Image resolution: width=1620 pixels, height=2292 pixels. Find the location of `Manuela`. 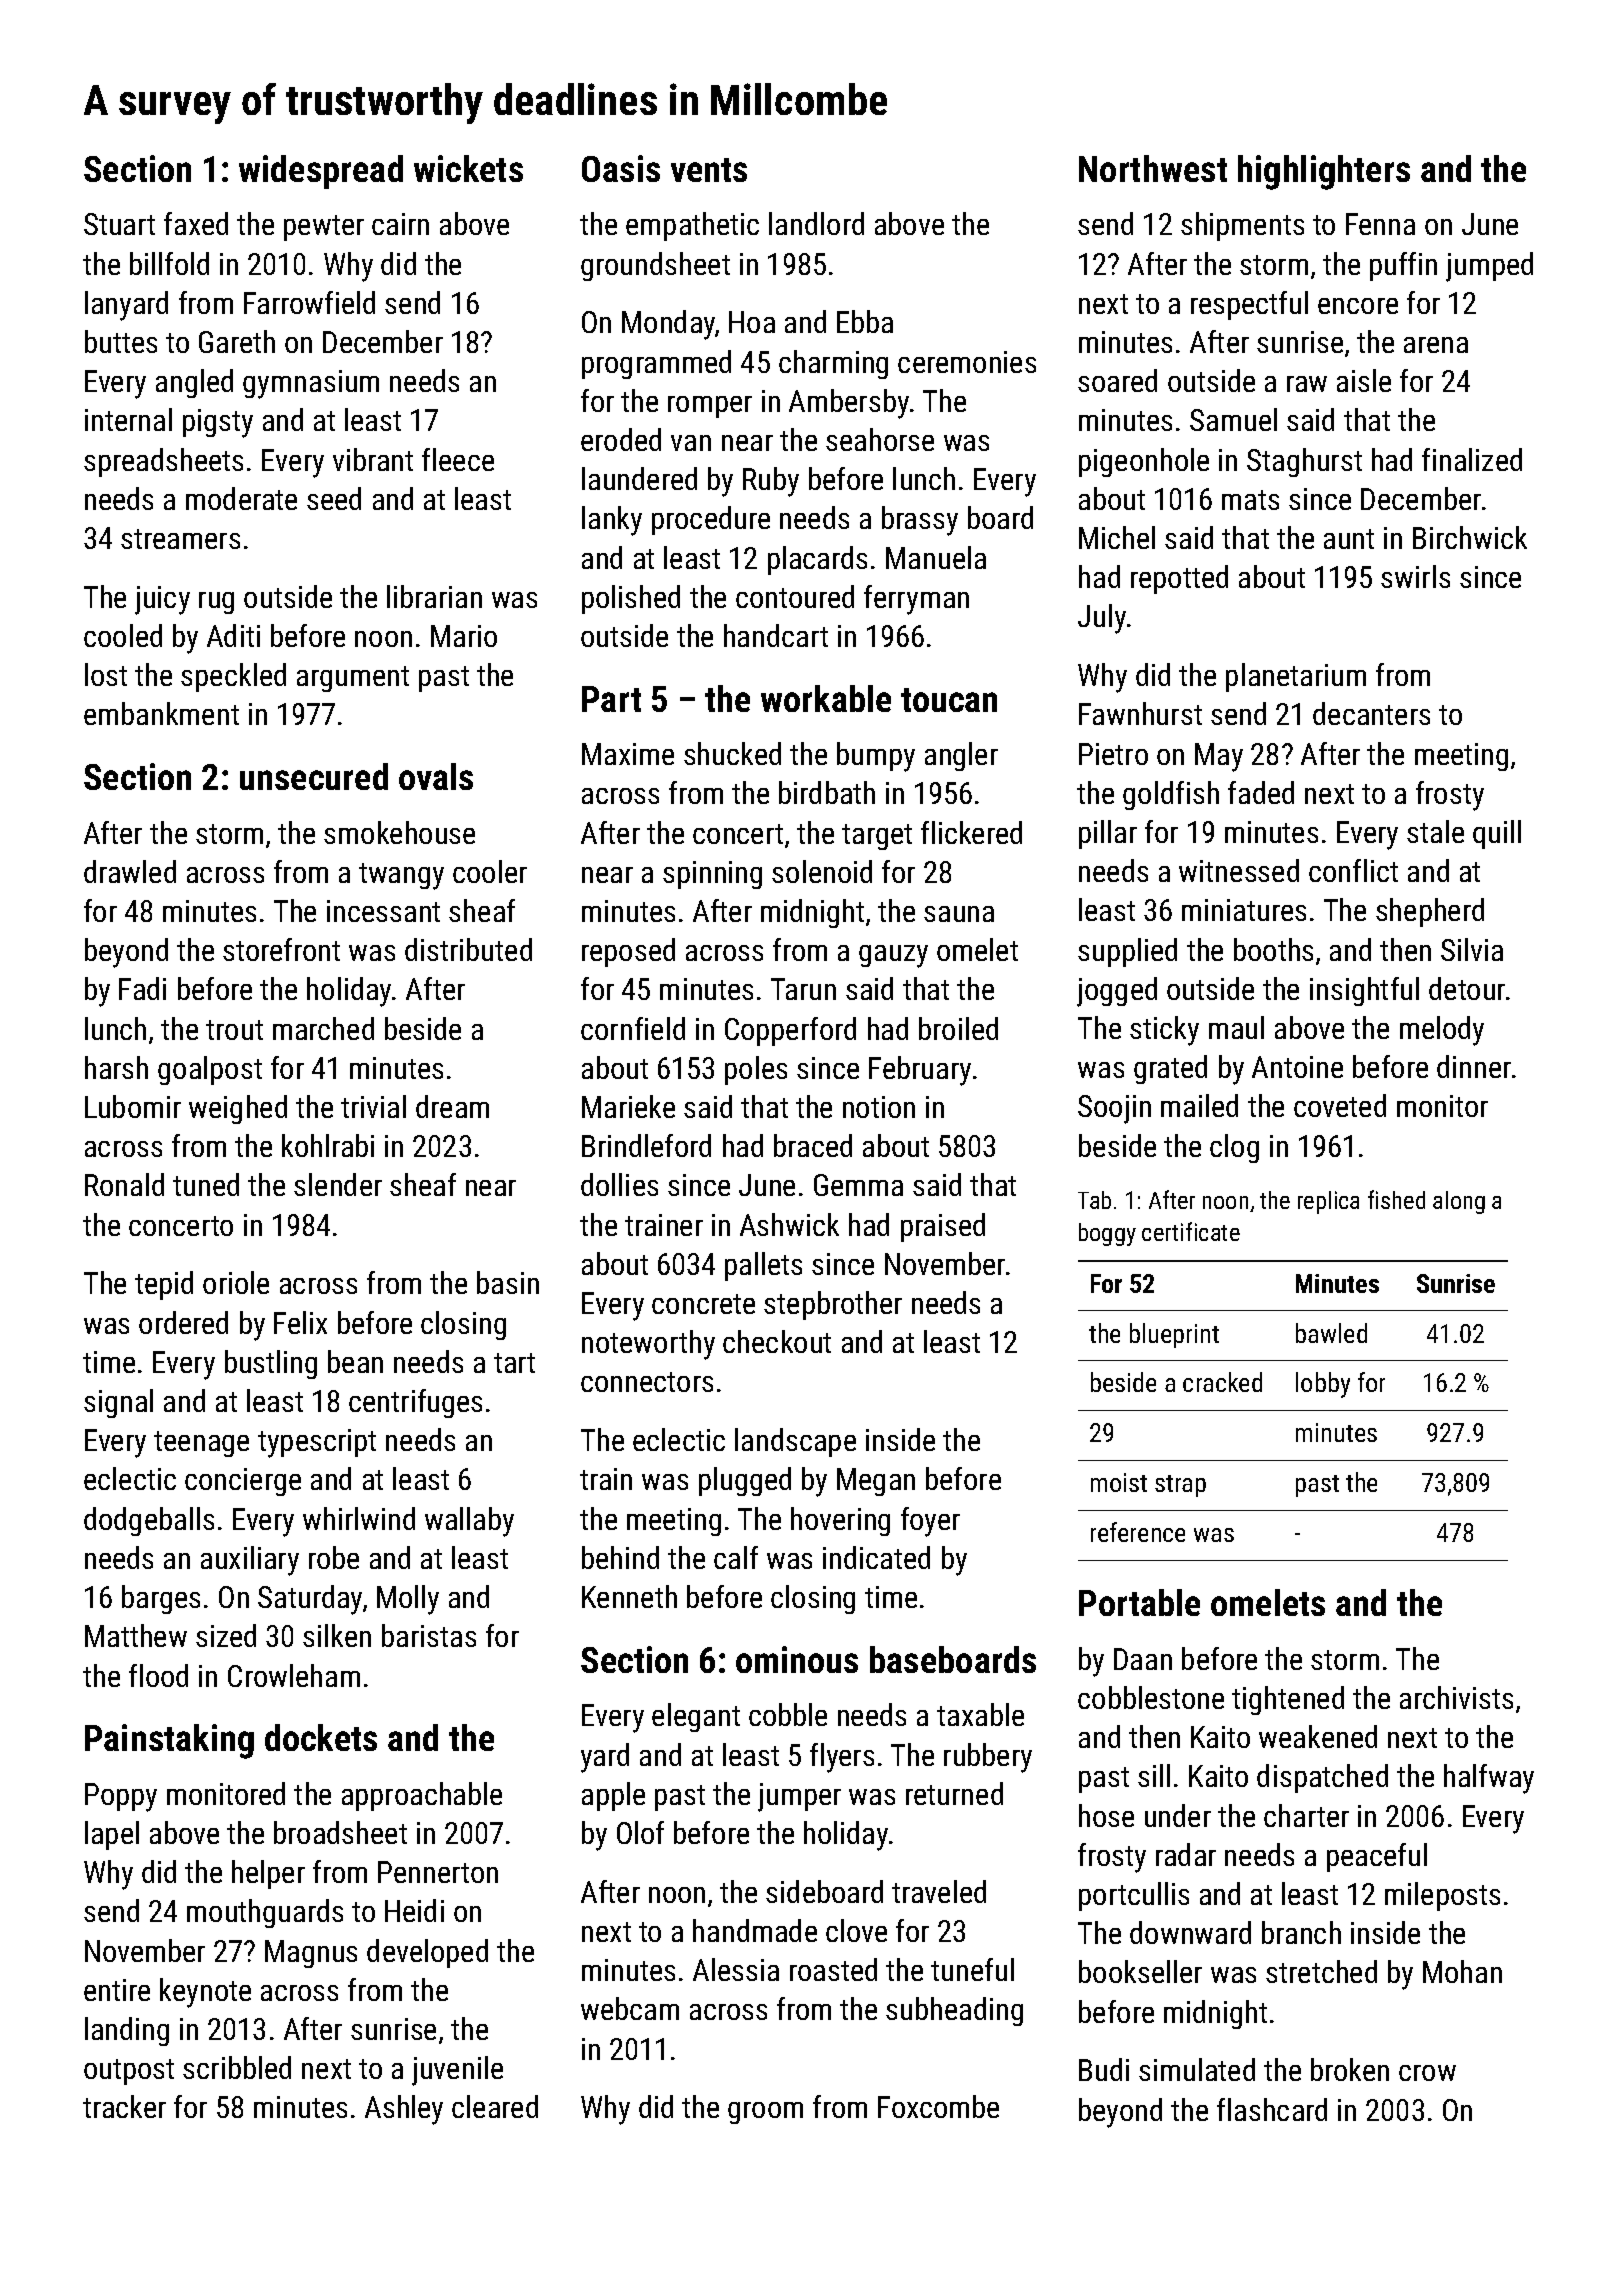

Manuela is located at coordinates (936, 557).
